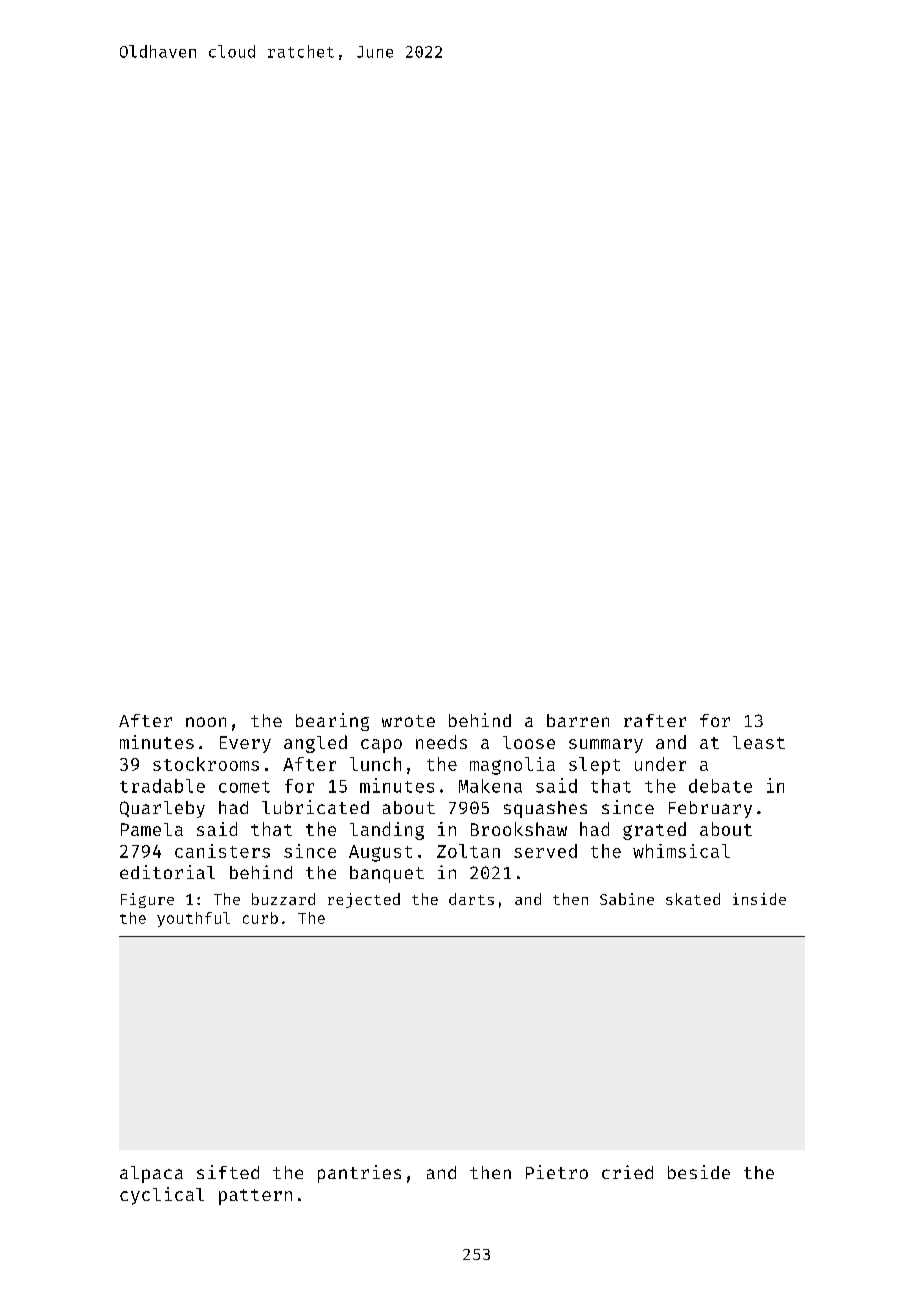 This screenshot has width=924, height=1308. Describe the element at coordinates (557, 1172) in the screenshot. I see `Pietro` at that location.
